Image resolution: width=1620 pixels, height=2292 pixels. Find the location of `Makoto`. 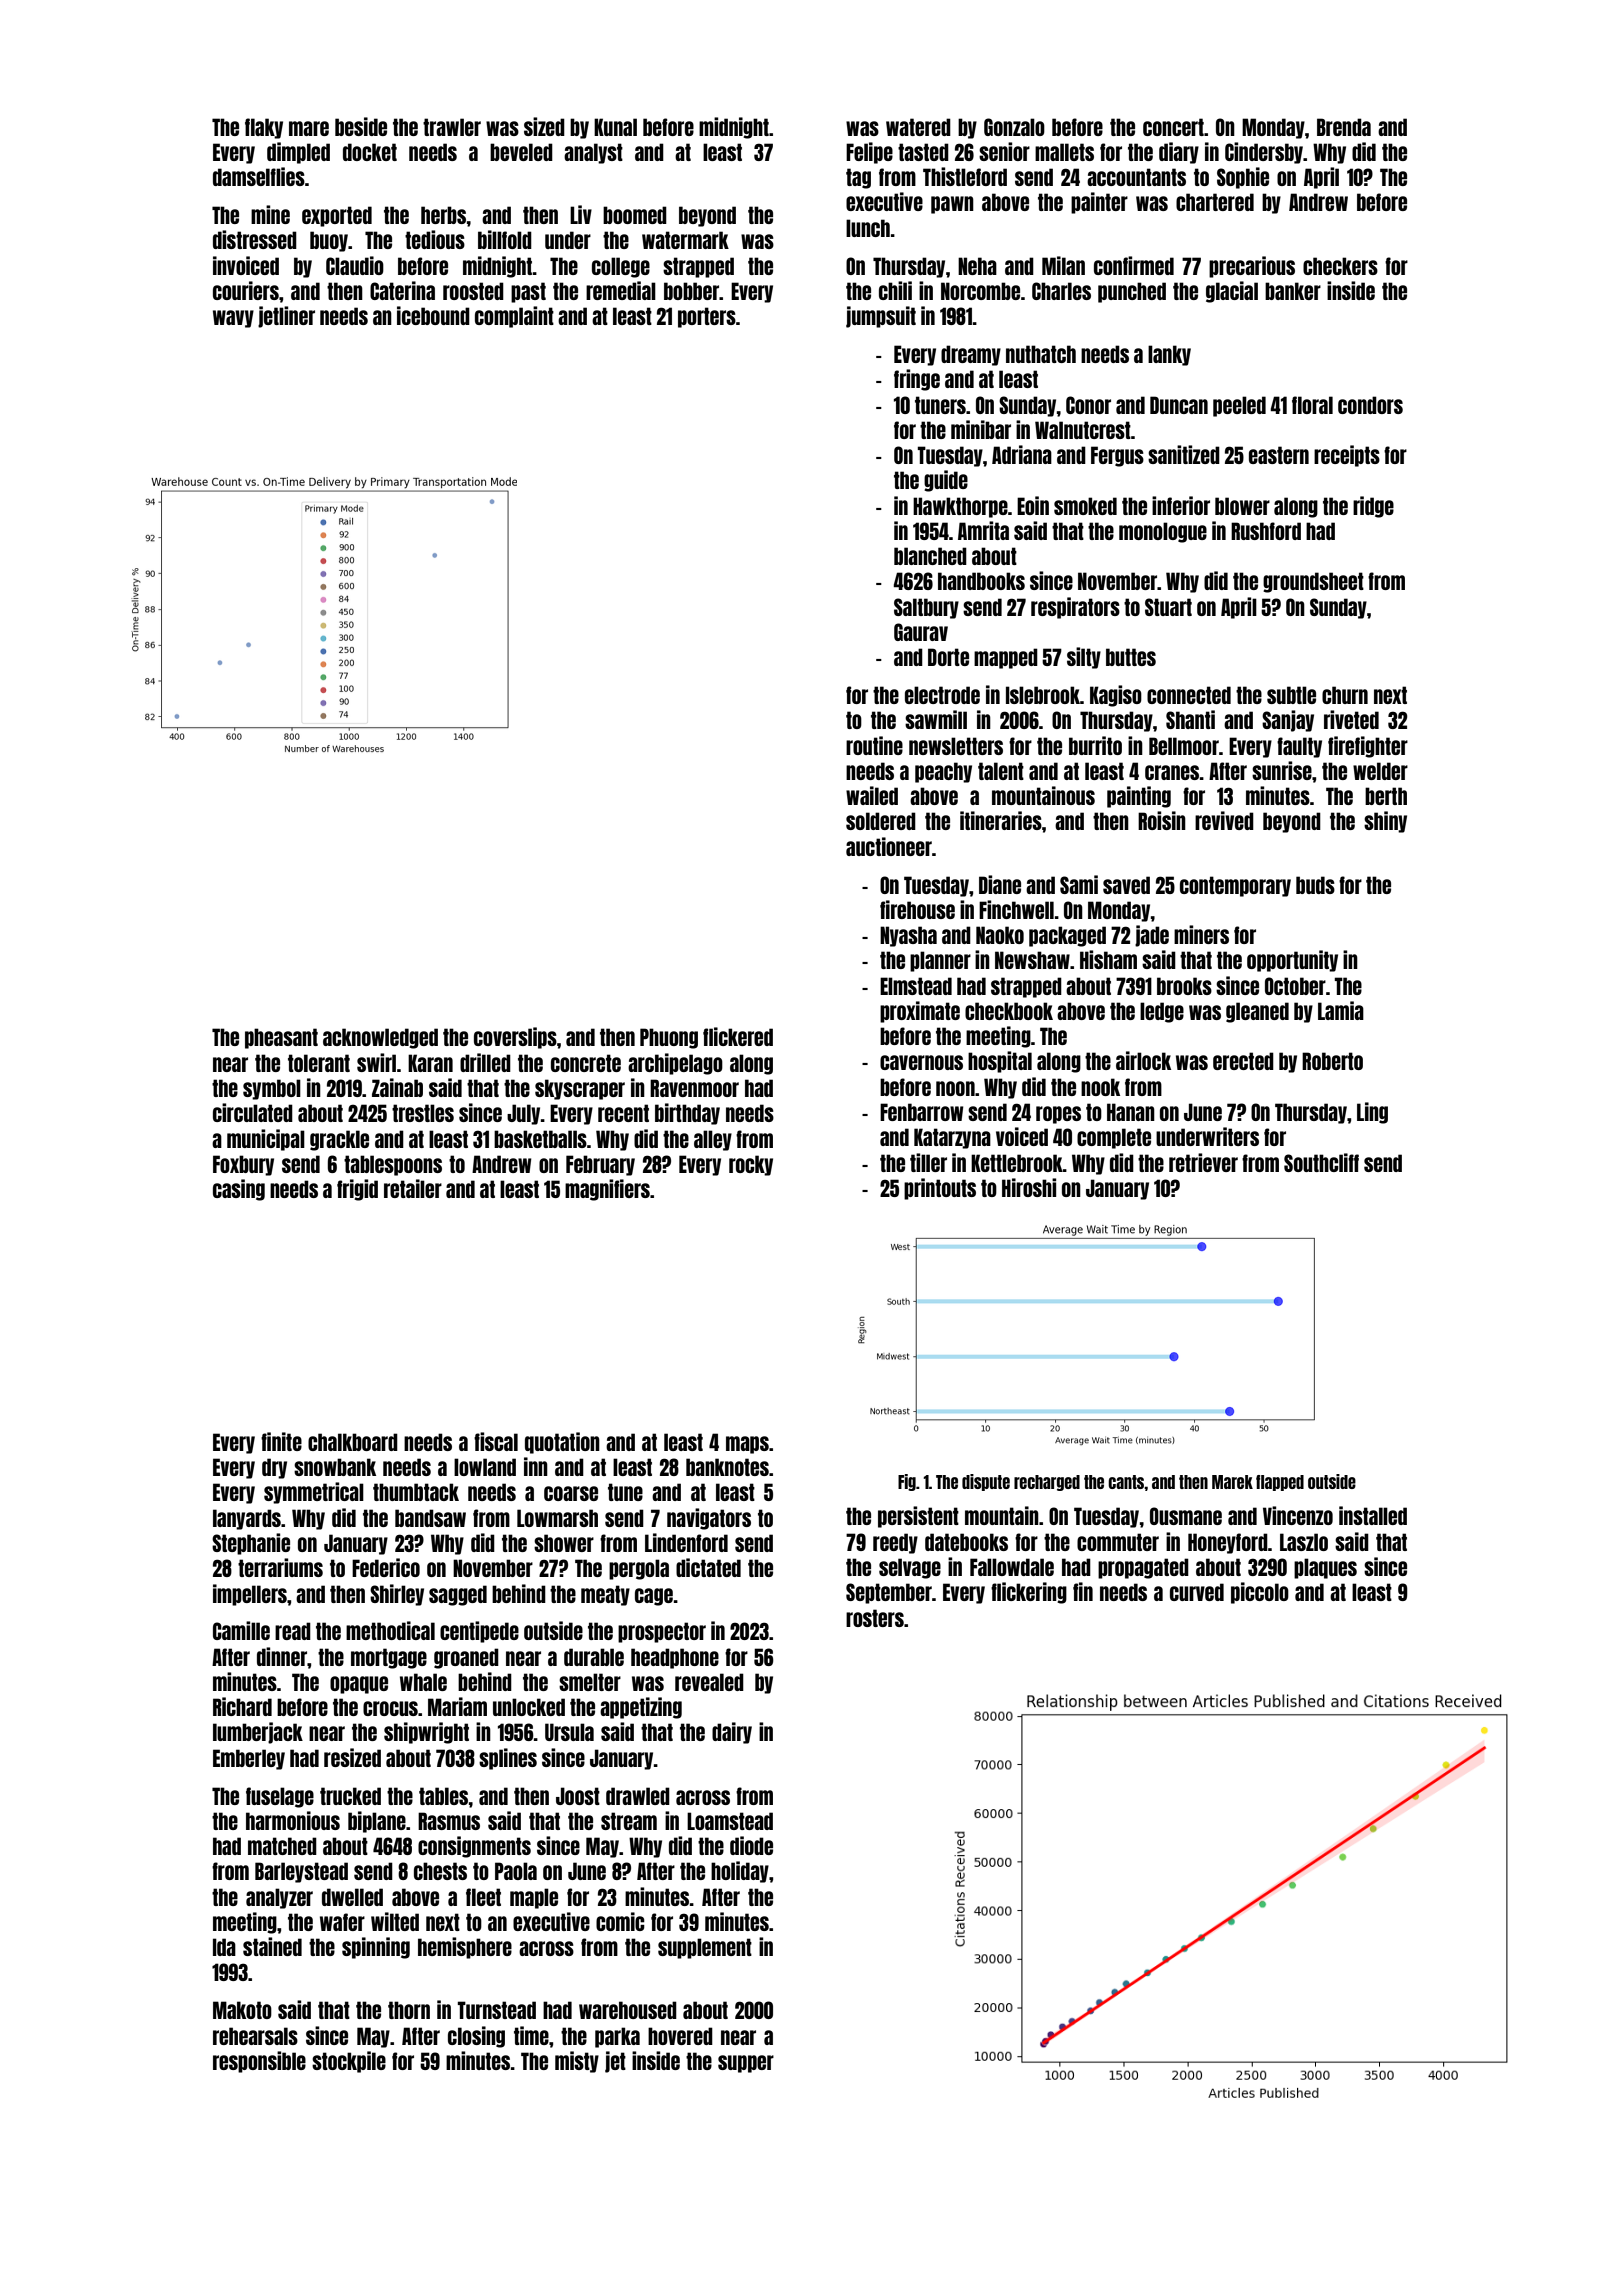

Makoto is located at coordinates (242, 2010).
